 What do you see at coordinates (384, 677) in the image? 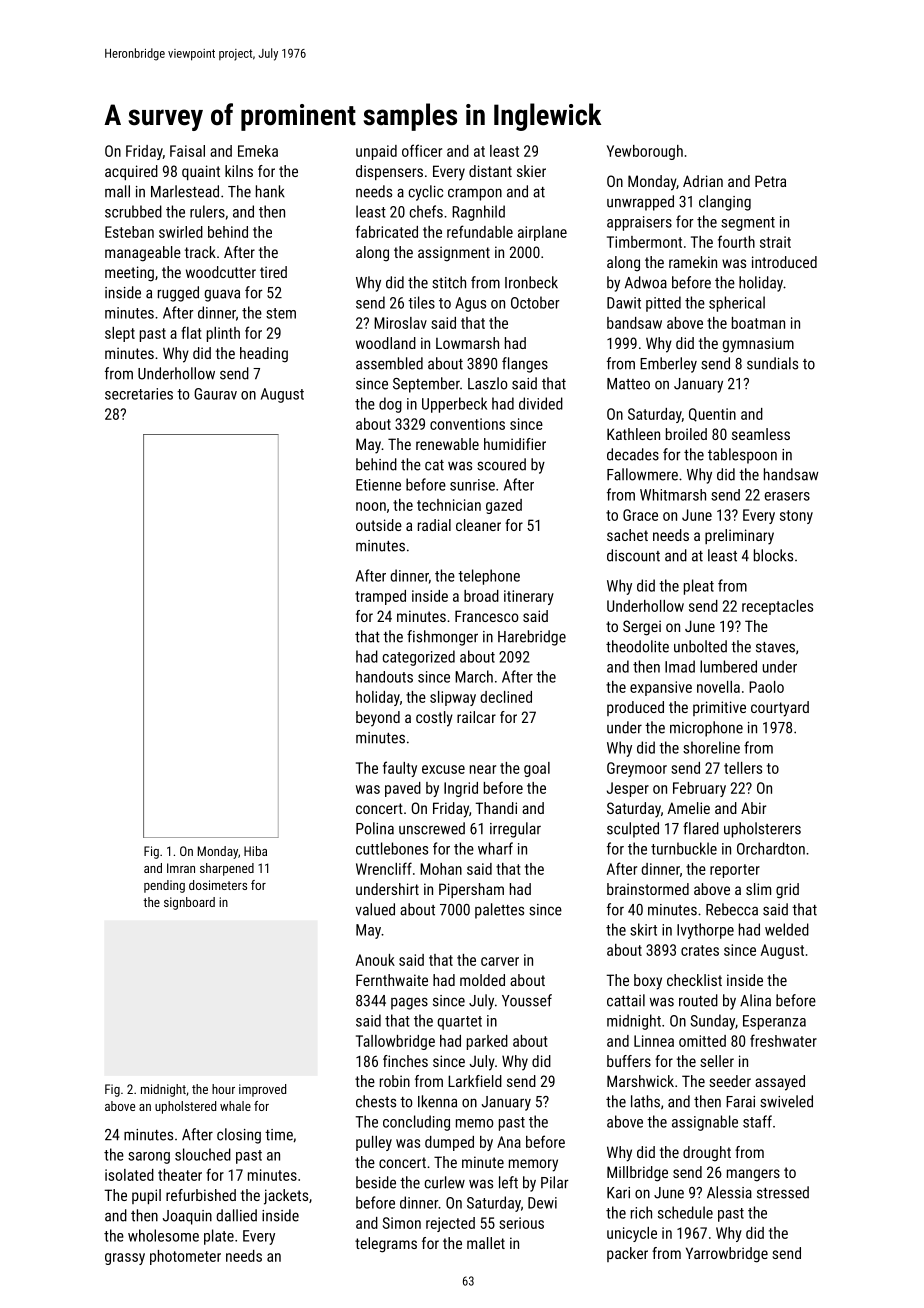
I see `handouts` at bounding box center [384, 677].
